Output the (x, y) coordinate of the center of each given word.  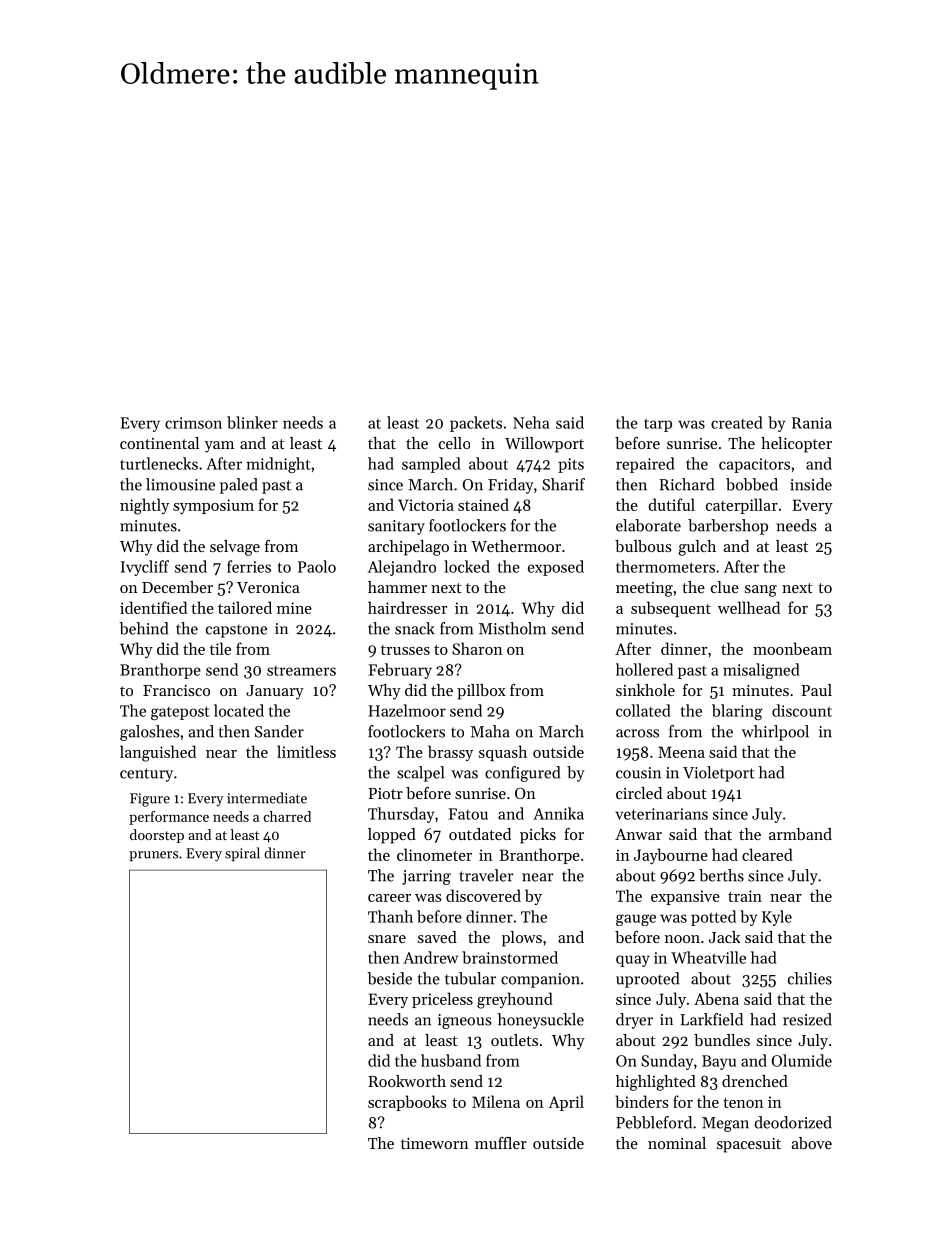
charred (287, 816)
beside (389, 978)
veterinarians (661, 814)
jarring (426, 877)
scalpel (420, 774)
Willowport (544, 445)
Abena (716, 998)
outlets (514, 1040)
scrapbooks (407, 1103)
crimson (193, 423)
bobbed (752, 484)
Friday (511, 486)
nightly (144, 506)
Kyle (777, 918)
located (239, 710)
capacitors (754, 465)
